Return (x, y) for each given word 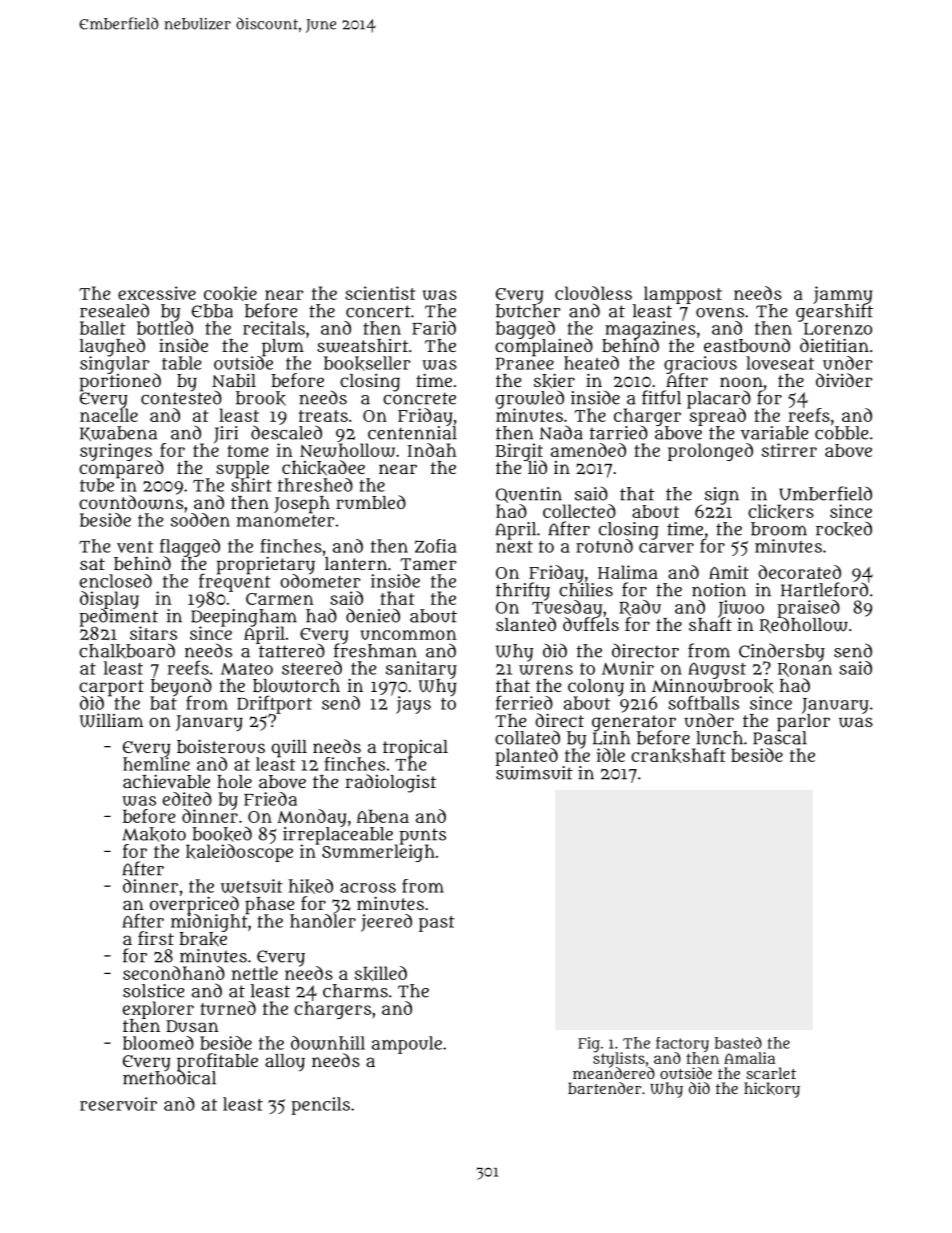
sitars (153, 633)
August (717, 670)
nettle (255, 973)
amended (588, 450)
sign (722, 496)
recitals (274, 328)
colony (596, 688)
